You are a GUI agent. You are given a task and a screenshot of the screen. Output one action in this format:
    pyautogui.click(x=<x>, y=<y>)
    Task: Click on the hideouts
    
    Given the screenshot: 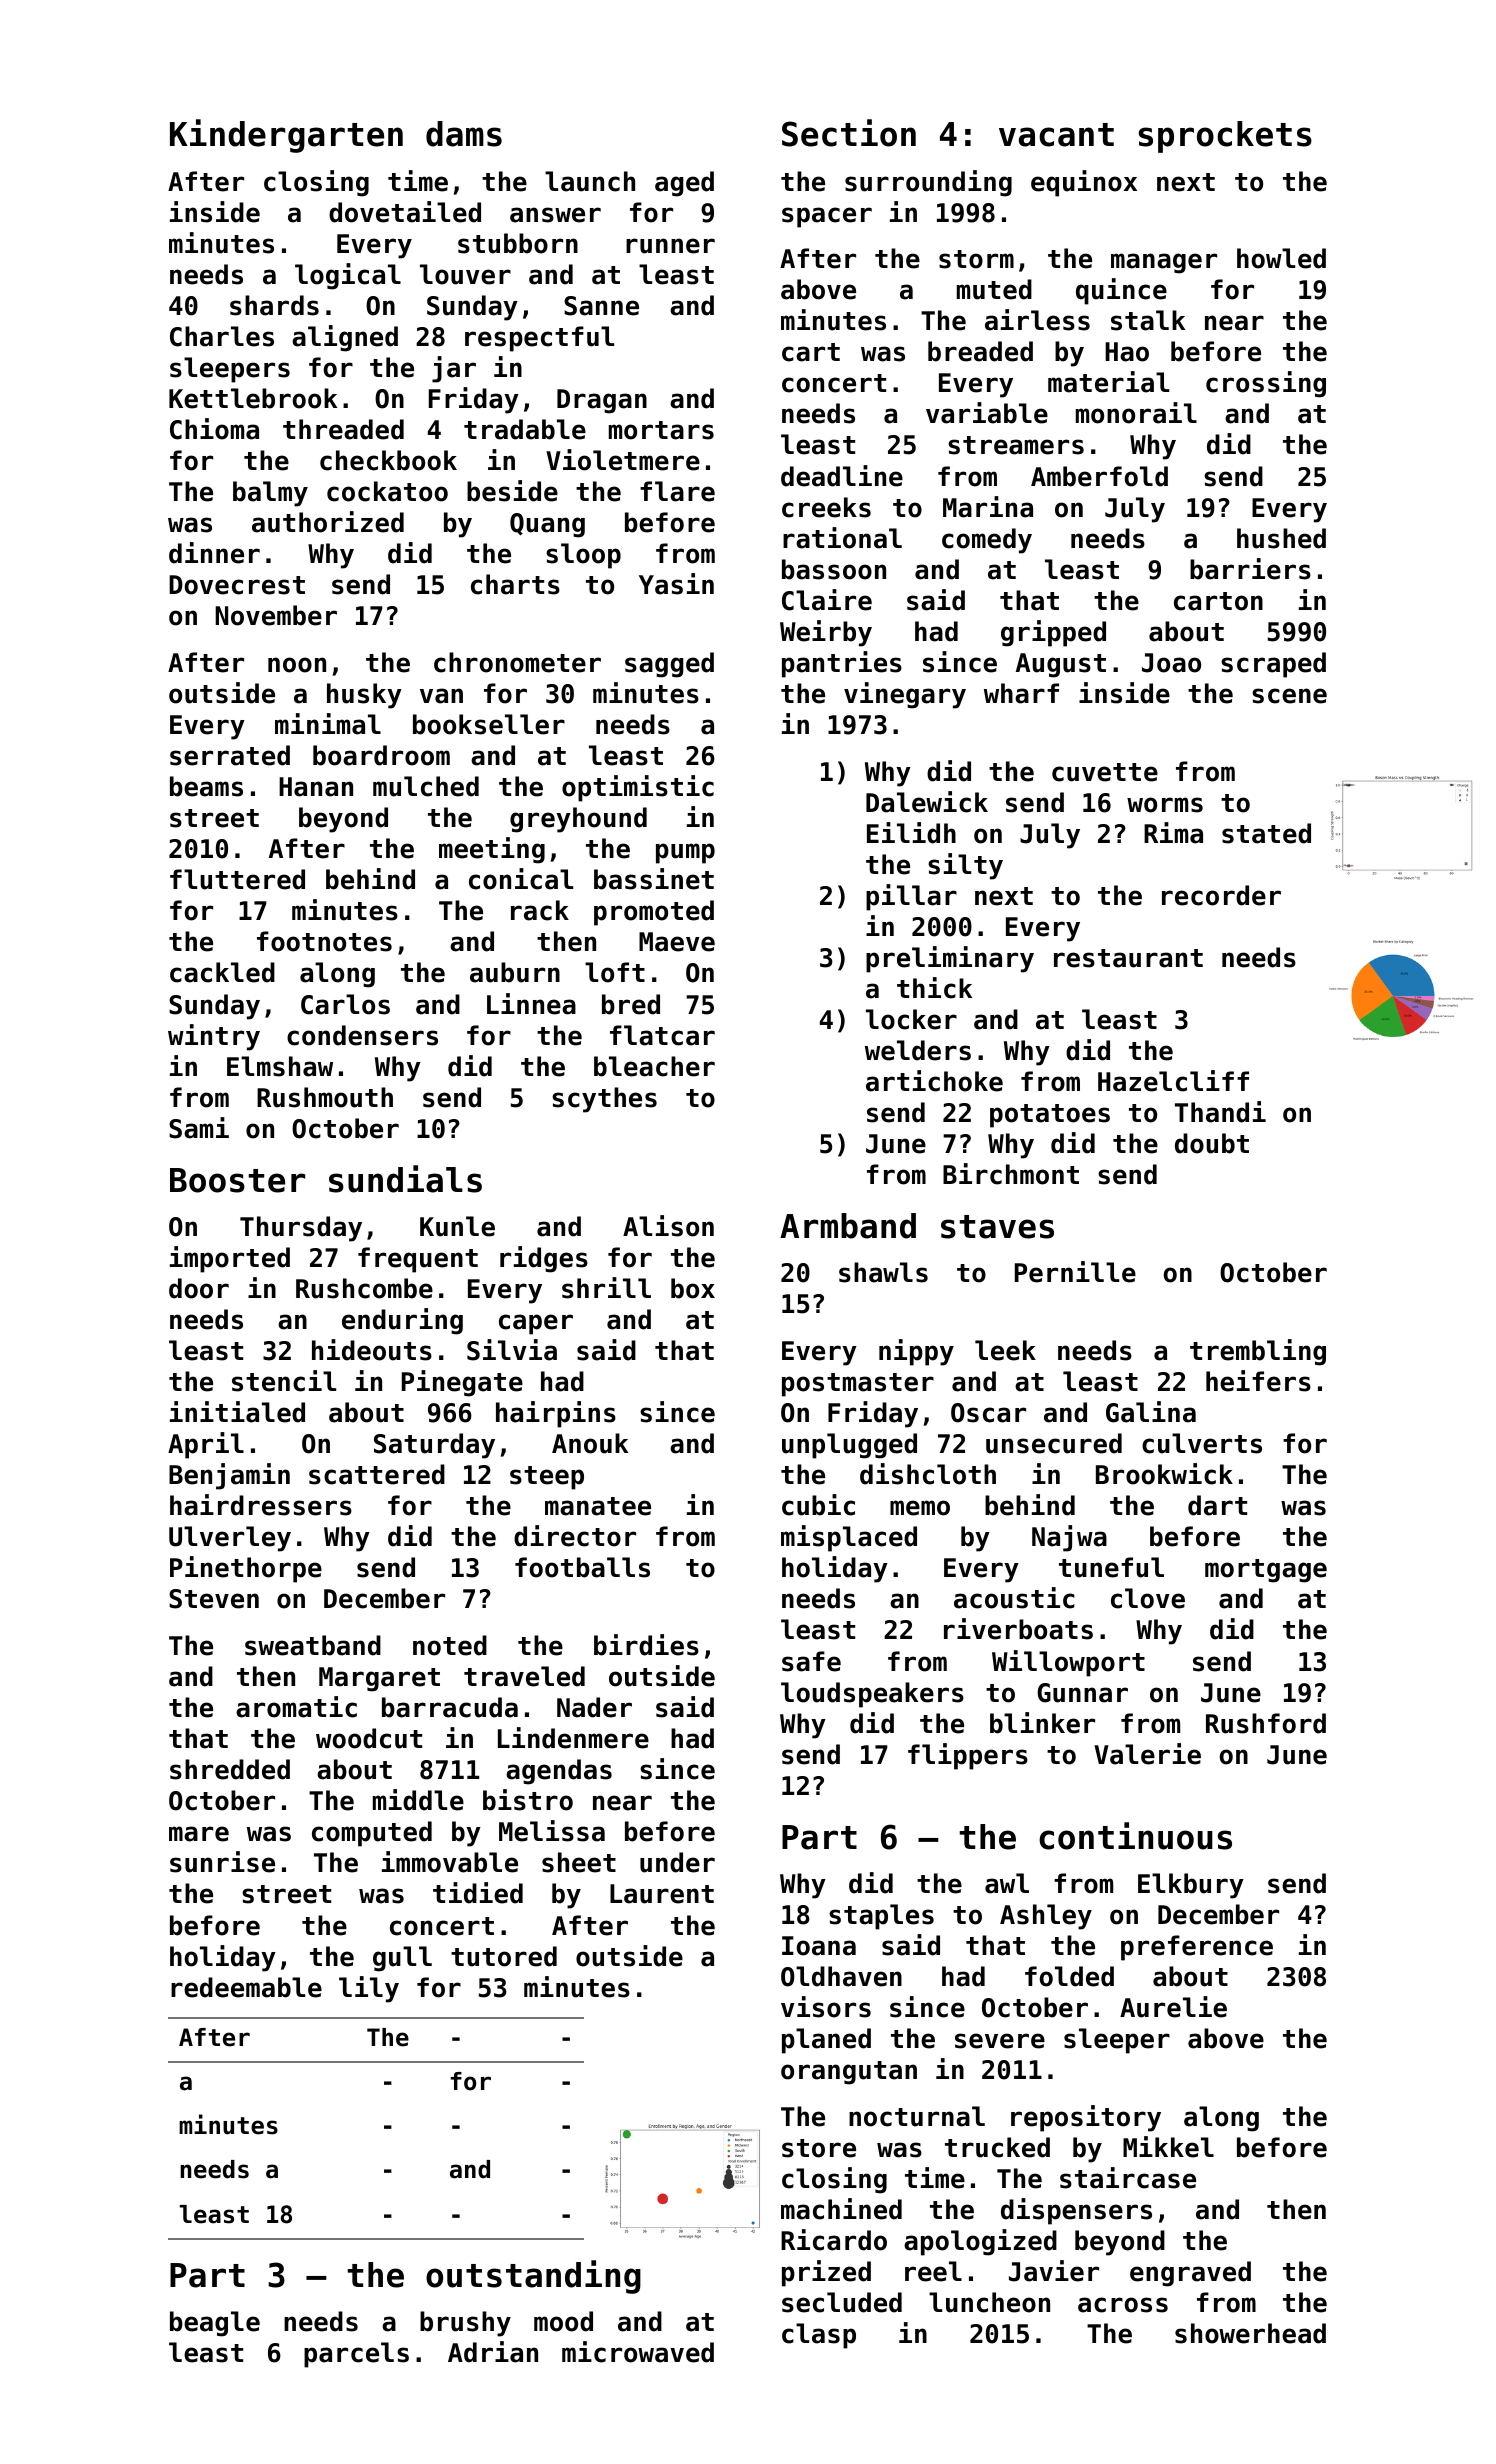 What is the action you would take?
    pyautogui.click(x=372, y=1350)
